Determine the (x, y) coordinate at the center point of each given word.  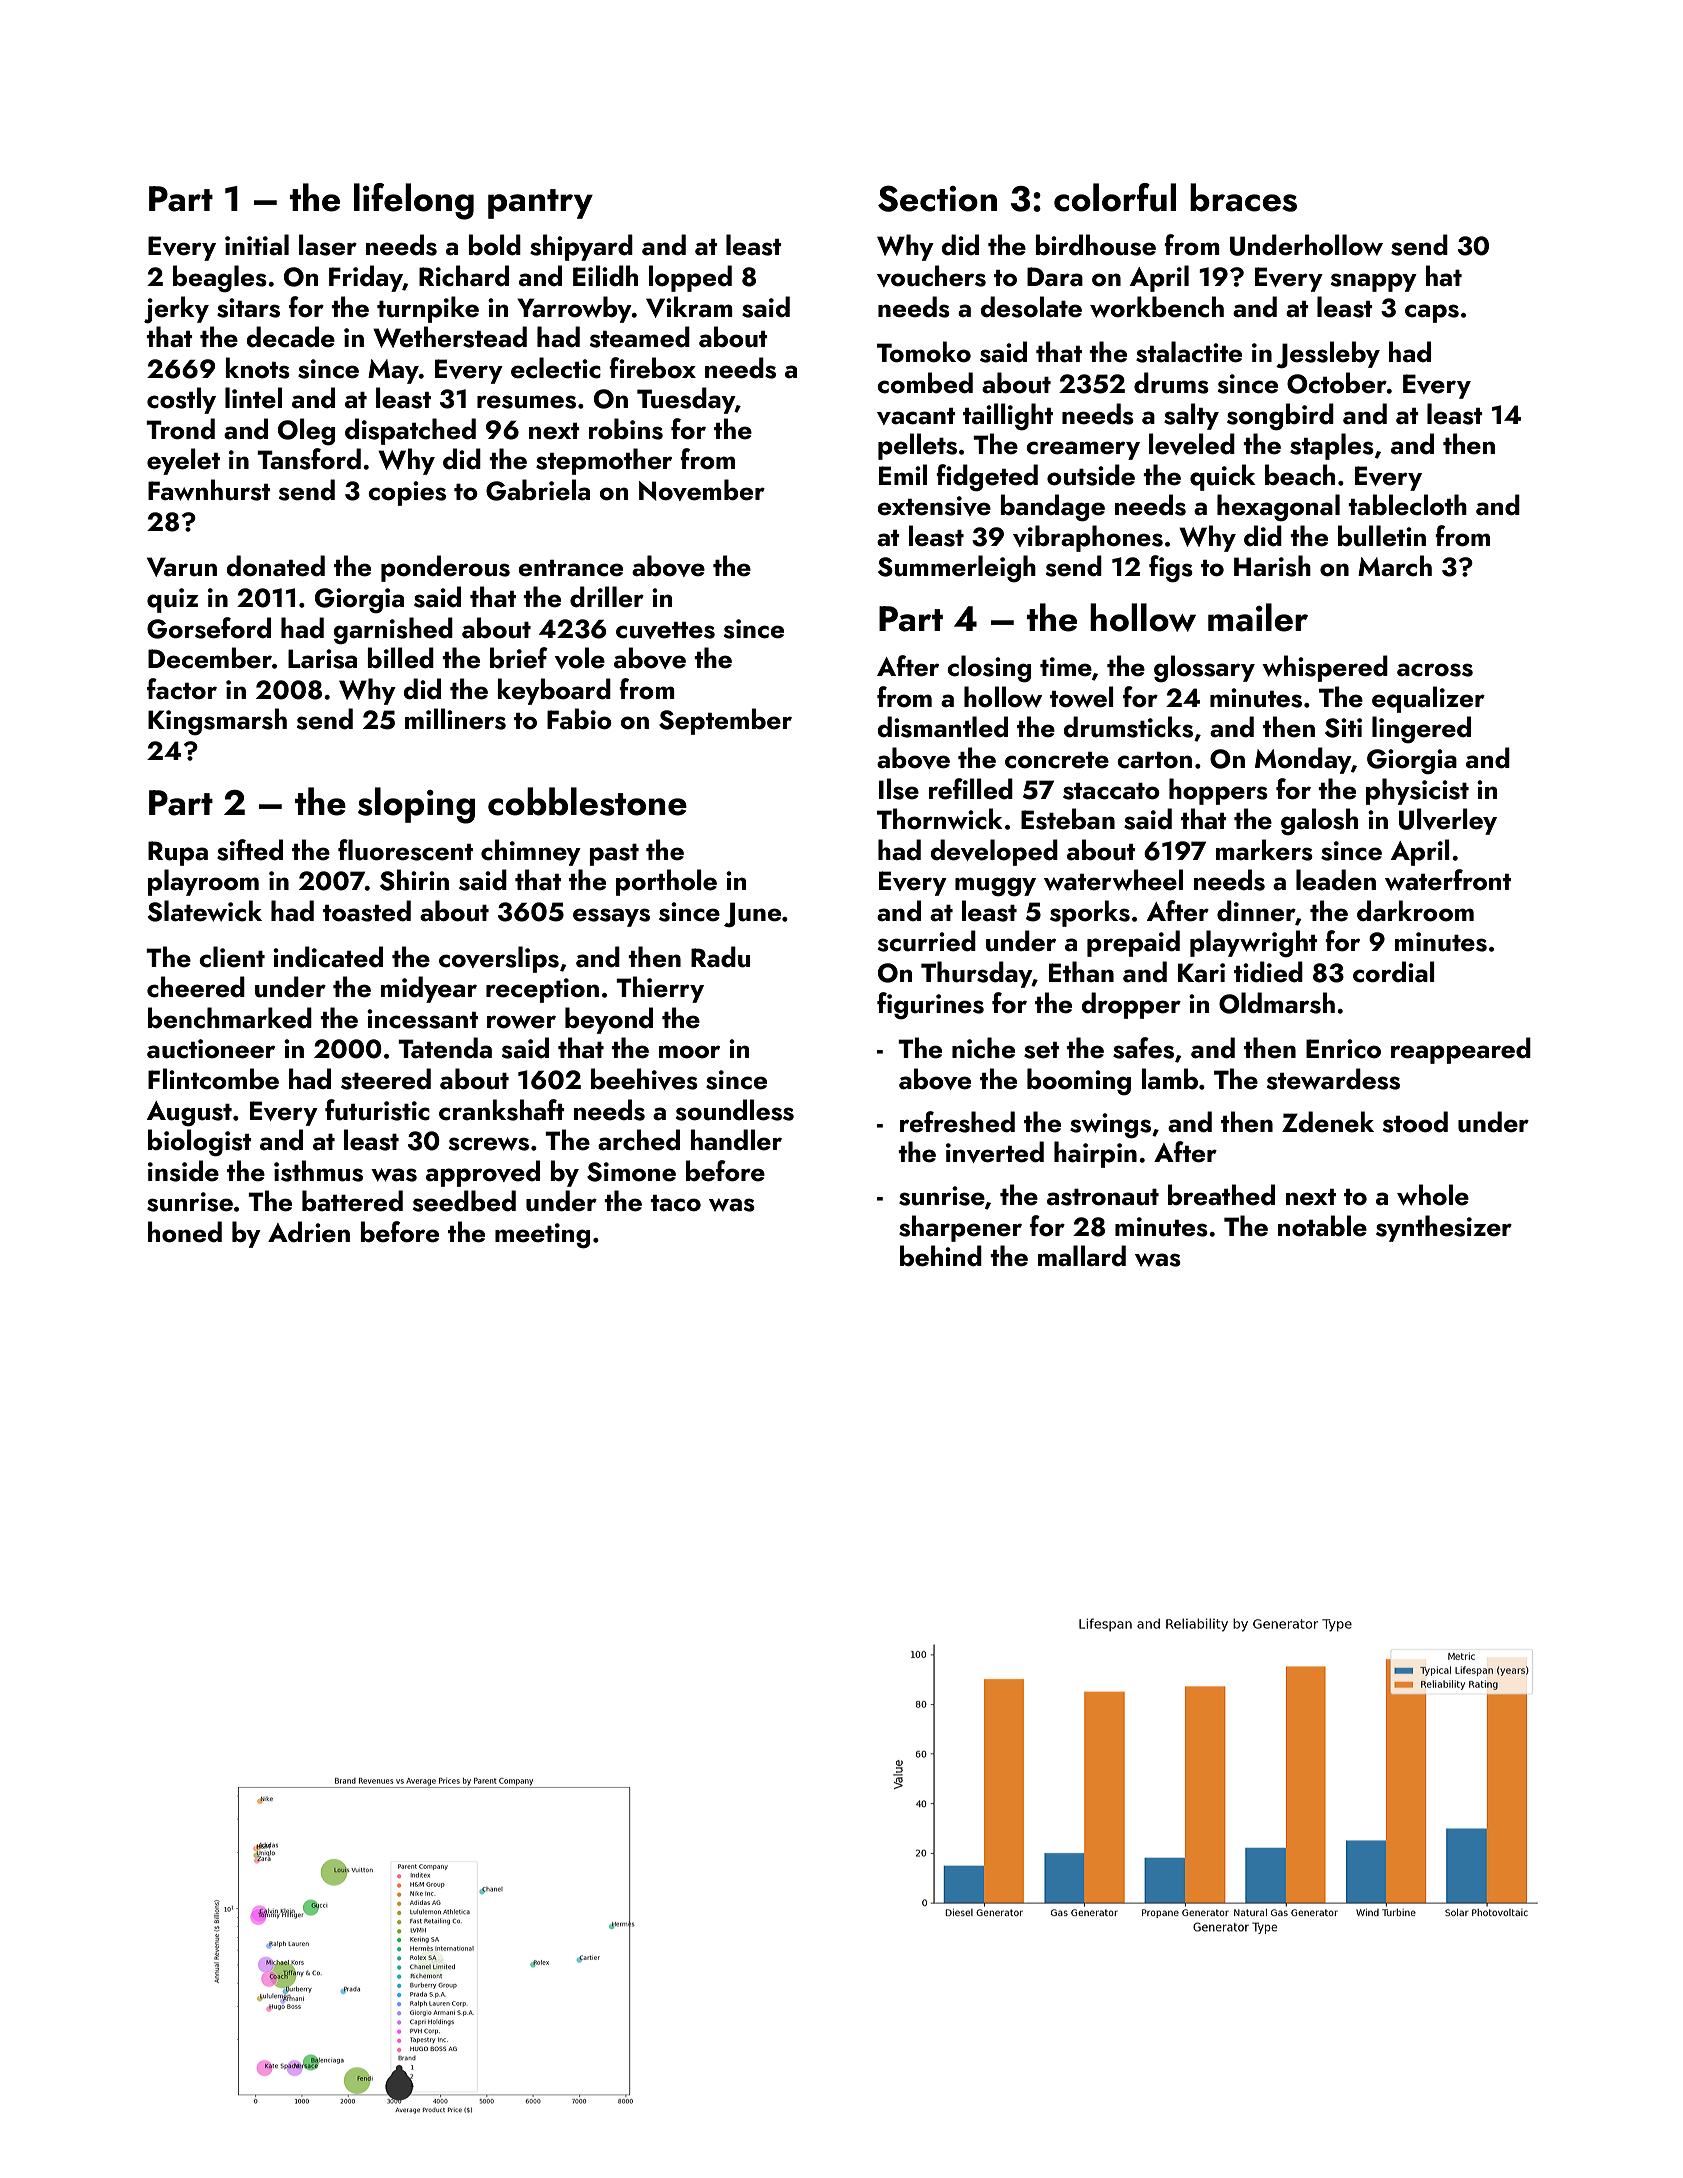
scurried (927, 941)
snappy (1374, 282)
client (232, 957)
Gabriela (538, 490)
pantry (540, 204)
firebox (652, 368)
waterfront (1448, 880)
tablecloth (1407, 505)
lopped (690, 278)
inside (183, 1171)
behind (941, 1256)
